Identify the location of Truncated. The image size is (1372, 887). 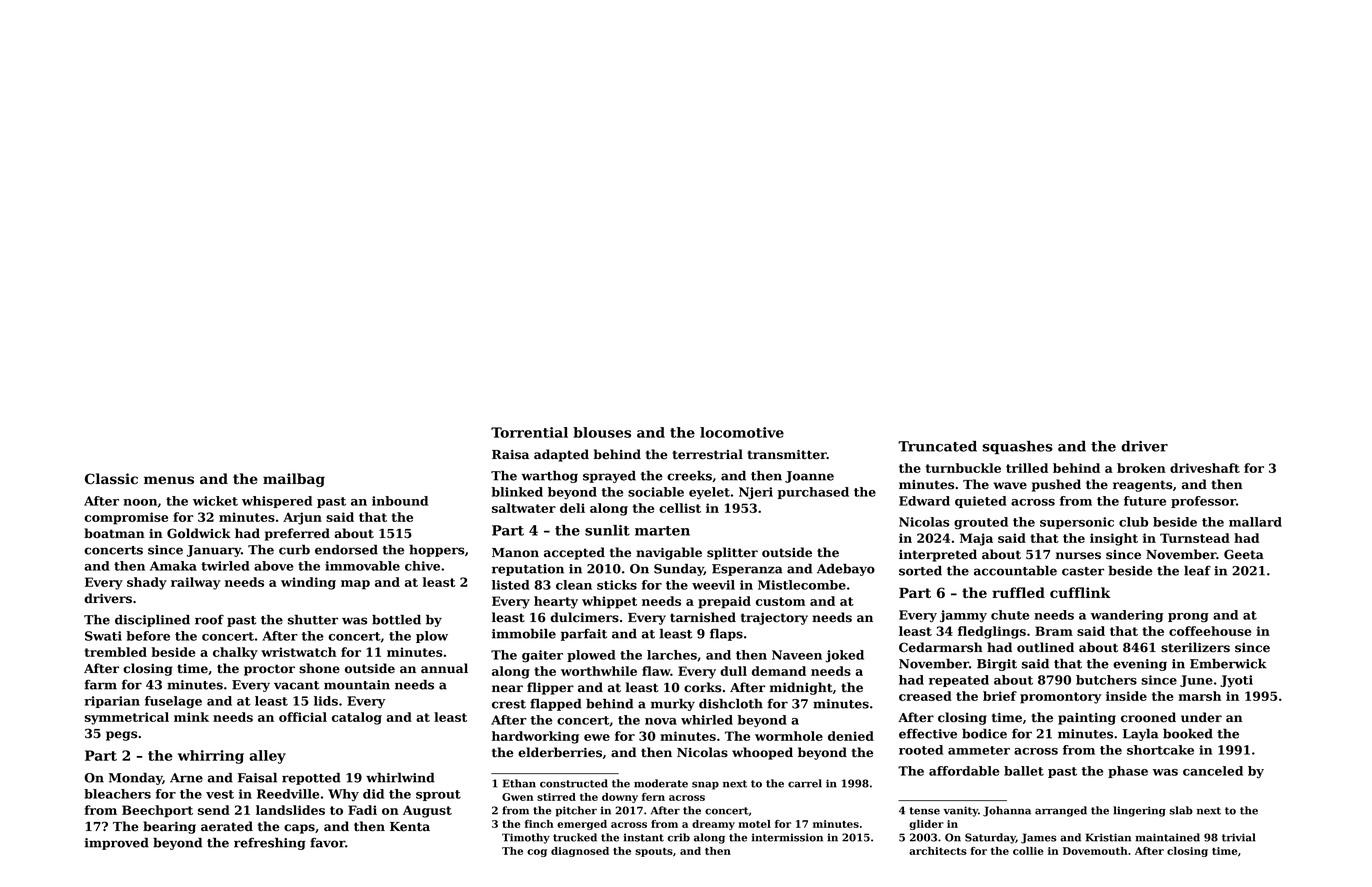
(937, 446).
